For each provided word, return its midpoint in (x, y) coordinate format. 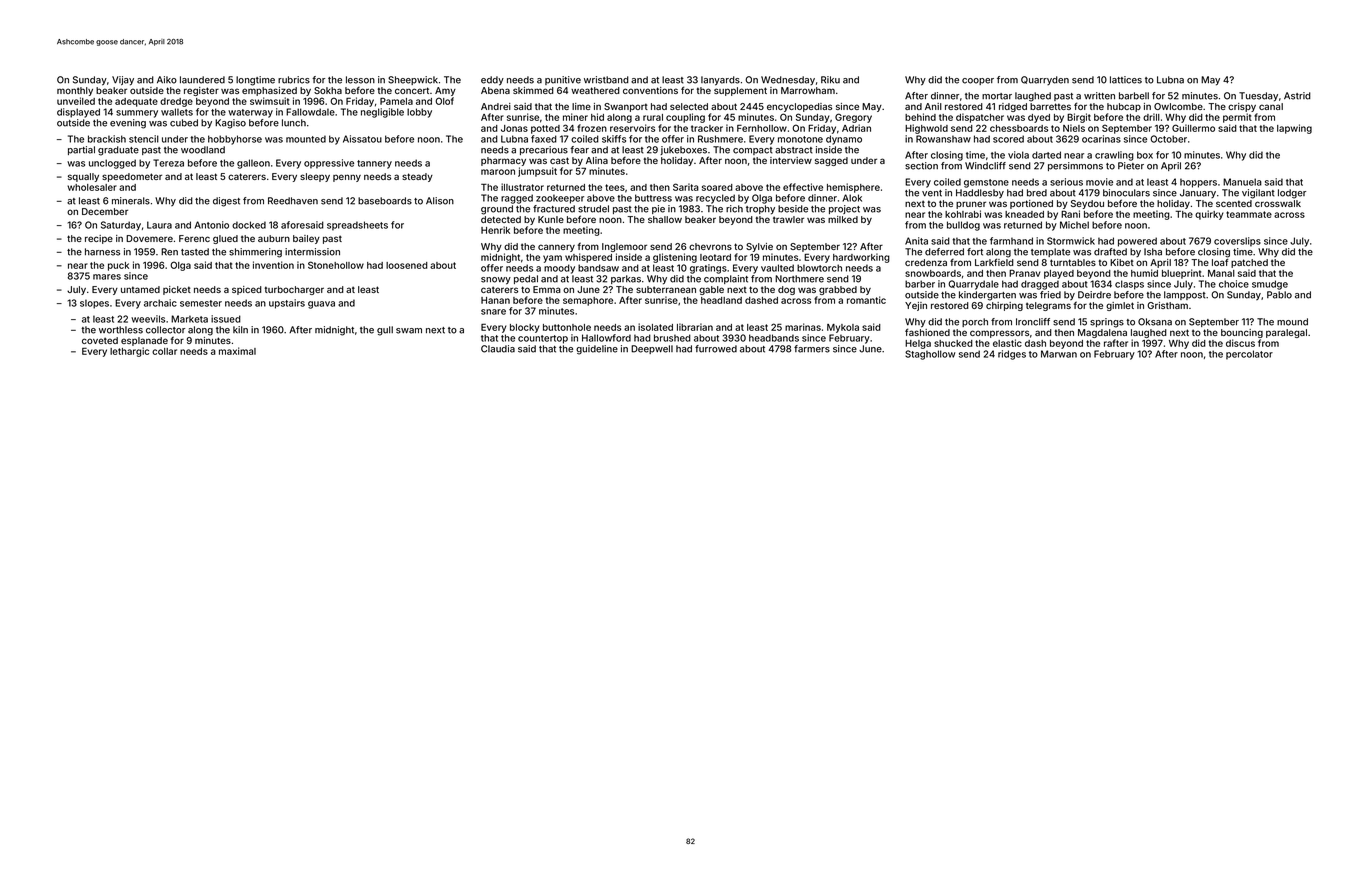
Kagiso (230, 124)
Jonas (514, 128)
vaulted (777, 268)
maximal (237, 351)
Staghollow (930, 355)
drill (1151, 117)
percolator (1249, 355)
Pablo (1279, 295)
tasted (195, 252)
